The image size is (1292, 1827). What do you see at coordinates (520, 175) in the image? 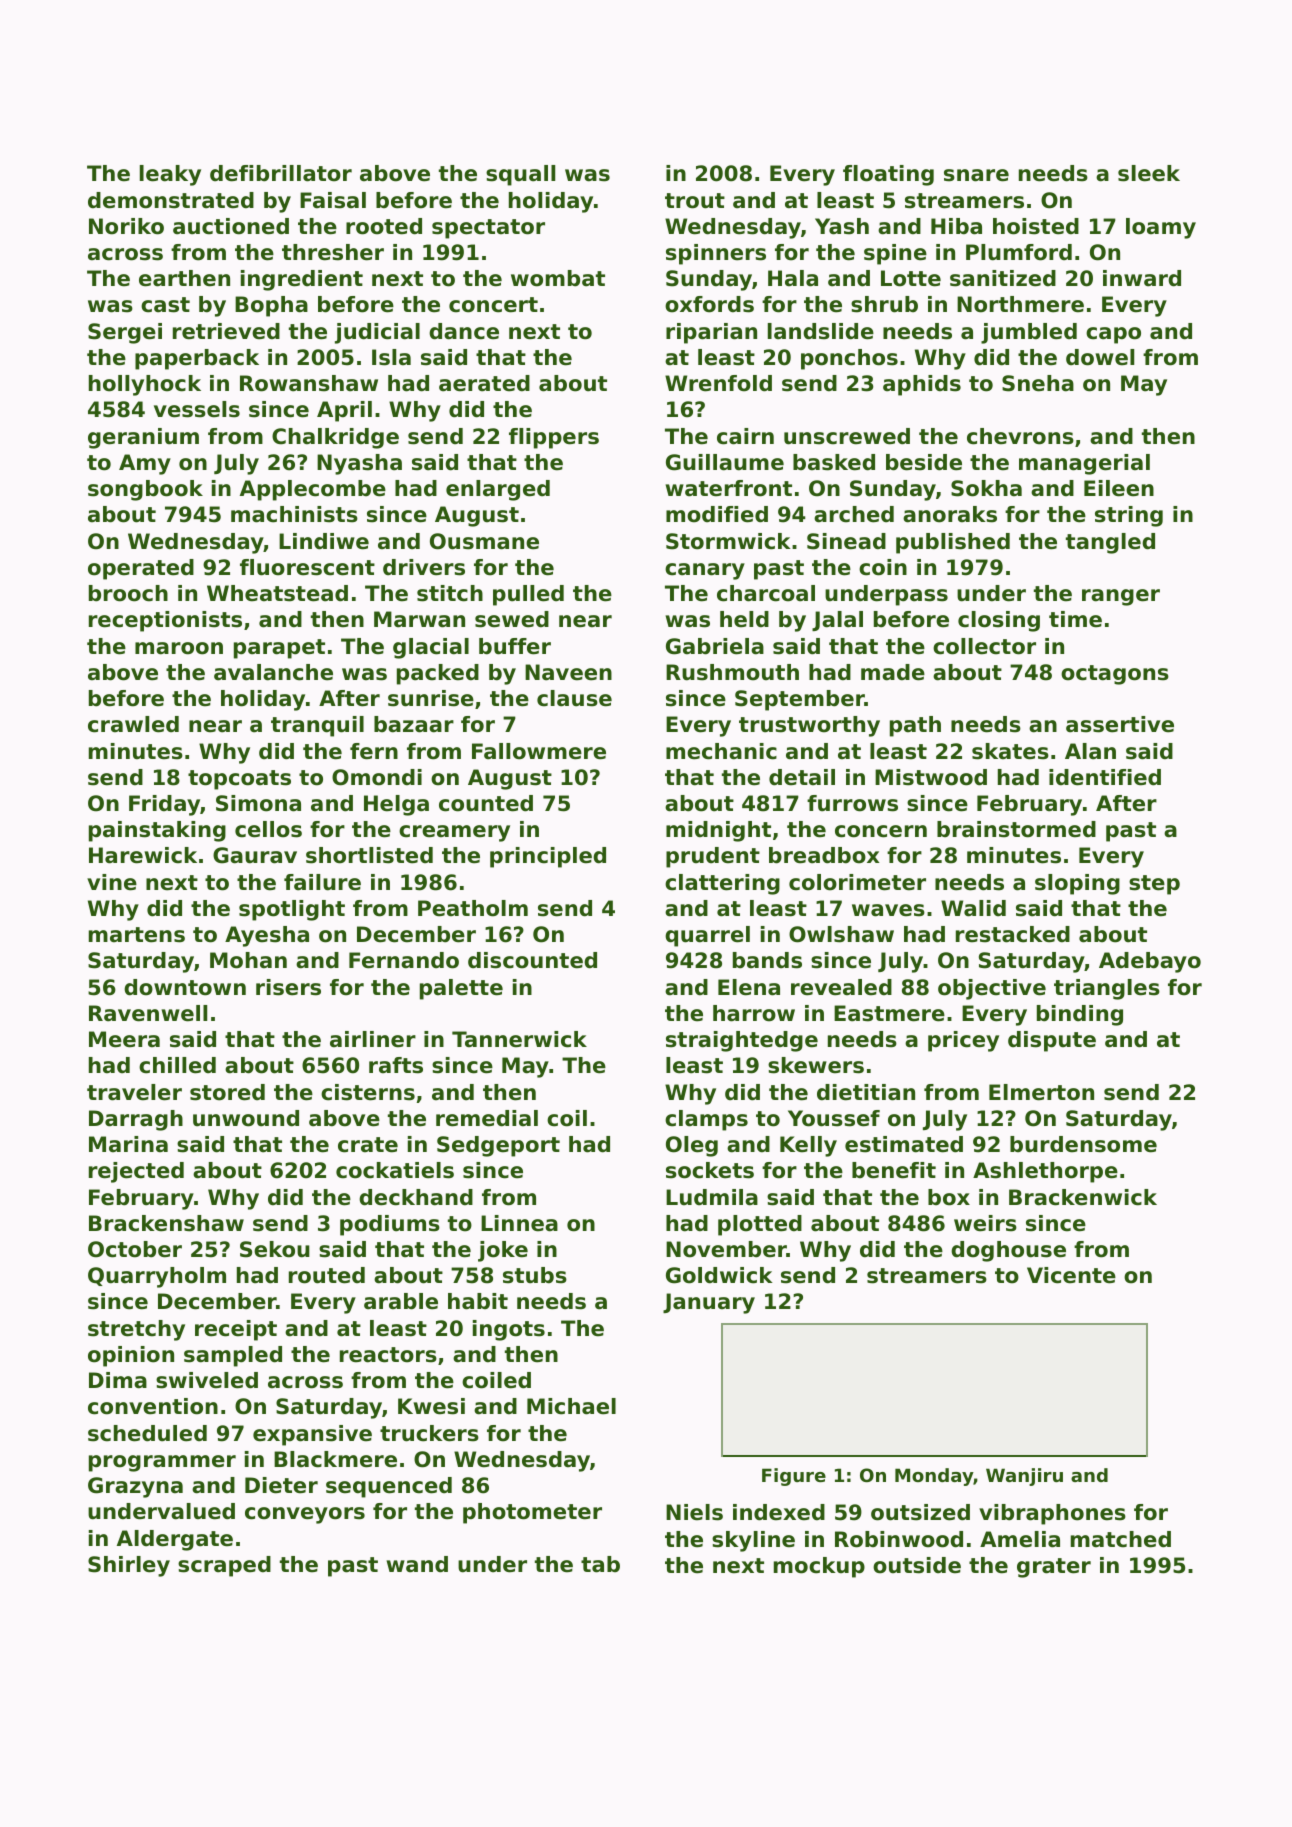
I see `squall` at bounding box center [520, 175].
